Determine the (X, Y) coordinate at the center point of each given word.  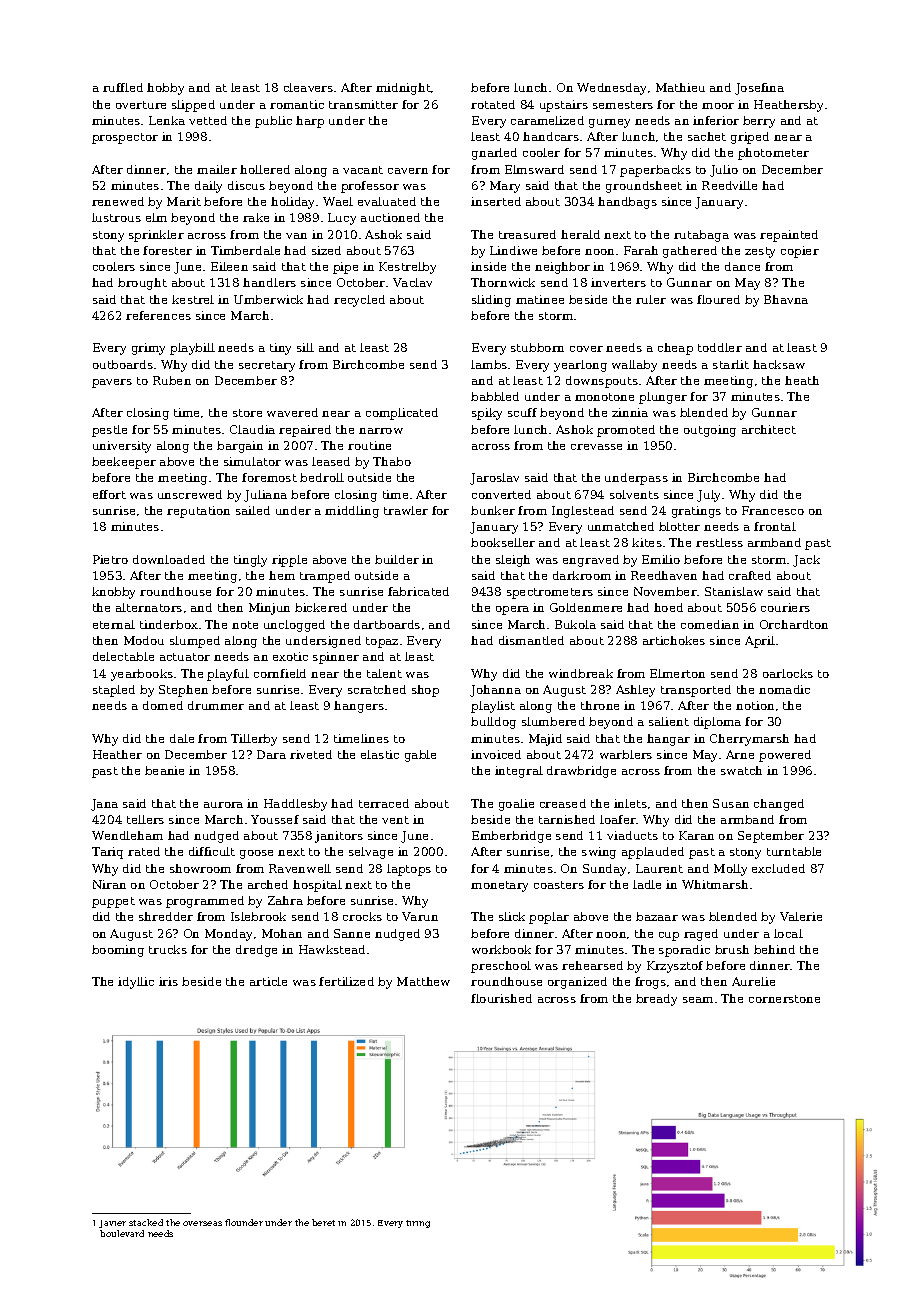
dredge (256, 951)
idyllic (136, 983)
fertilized (346, 981)
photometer (773, 154)
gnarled (494, 154)
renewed (118, 201)
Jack (806, 561)
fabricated (418, 591)
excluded (778, 868)
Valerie (801, 916)
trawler (406, 510)
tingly (250, 561)
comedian (710, 624)
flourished (501, 998)
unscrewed (190, 494)
